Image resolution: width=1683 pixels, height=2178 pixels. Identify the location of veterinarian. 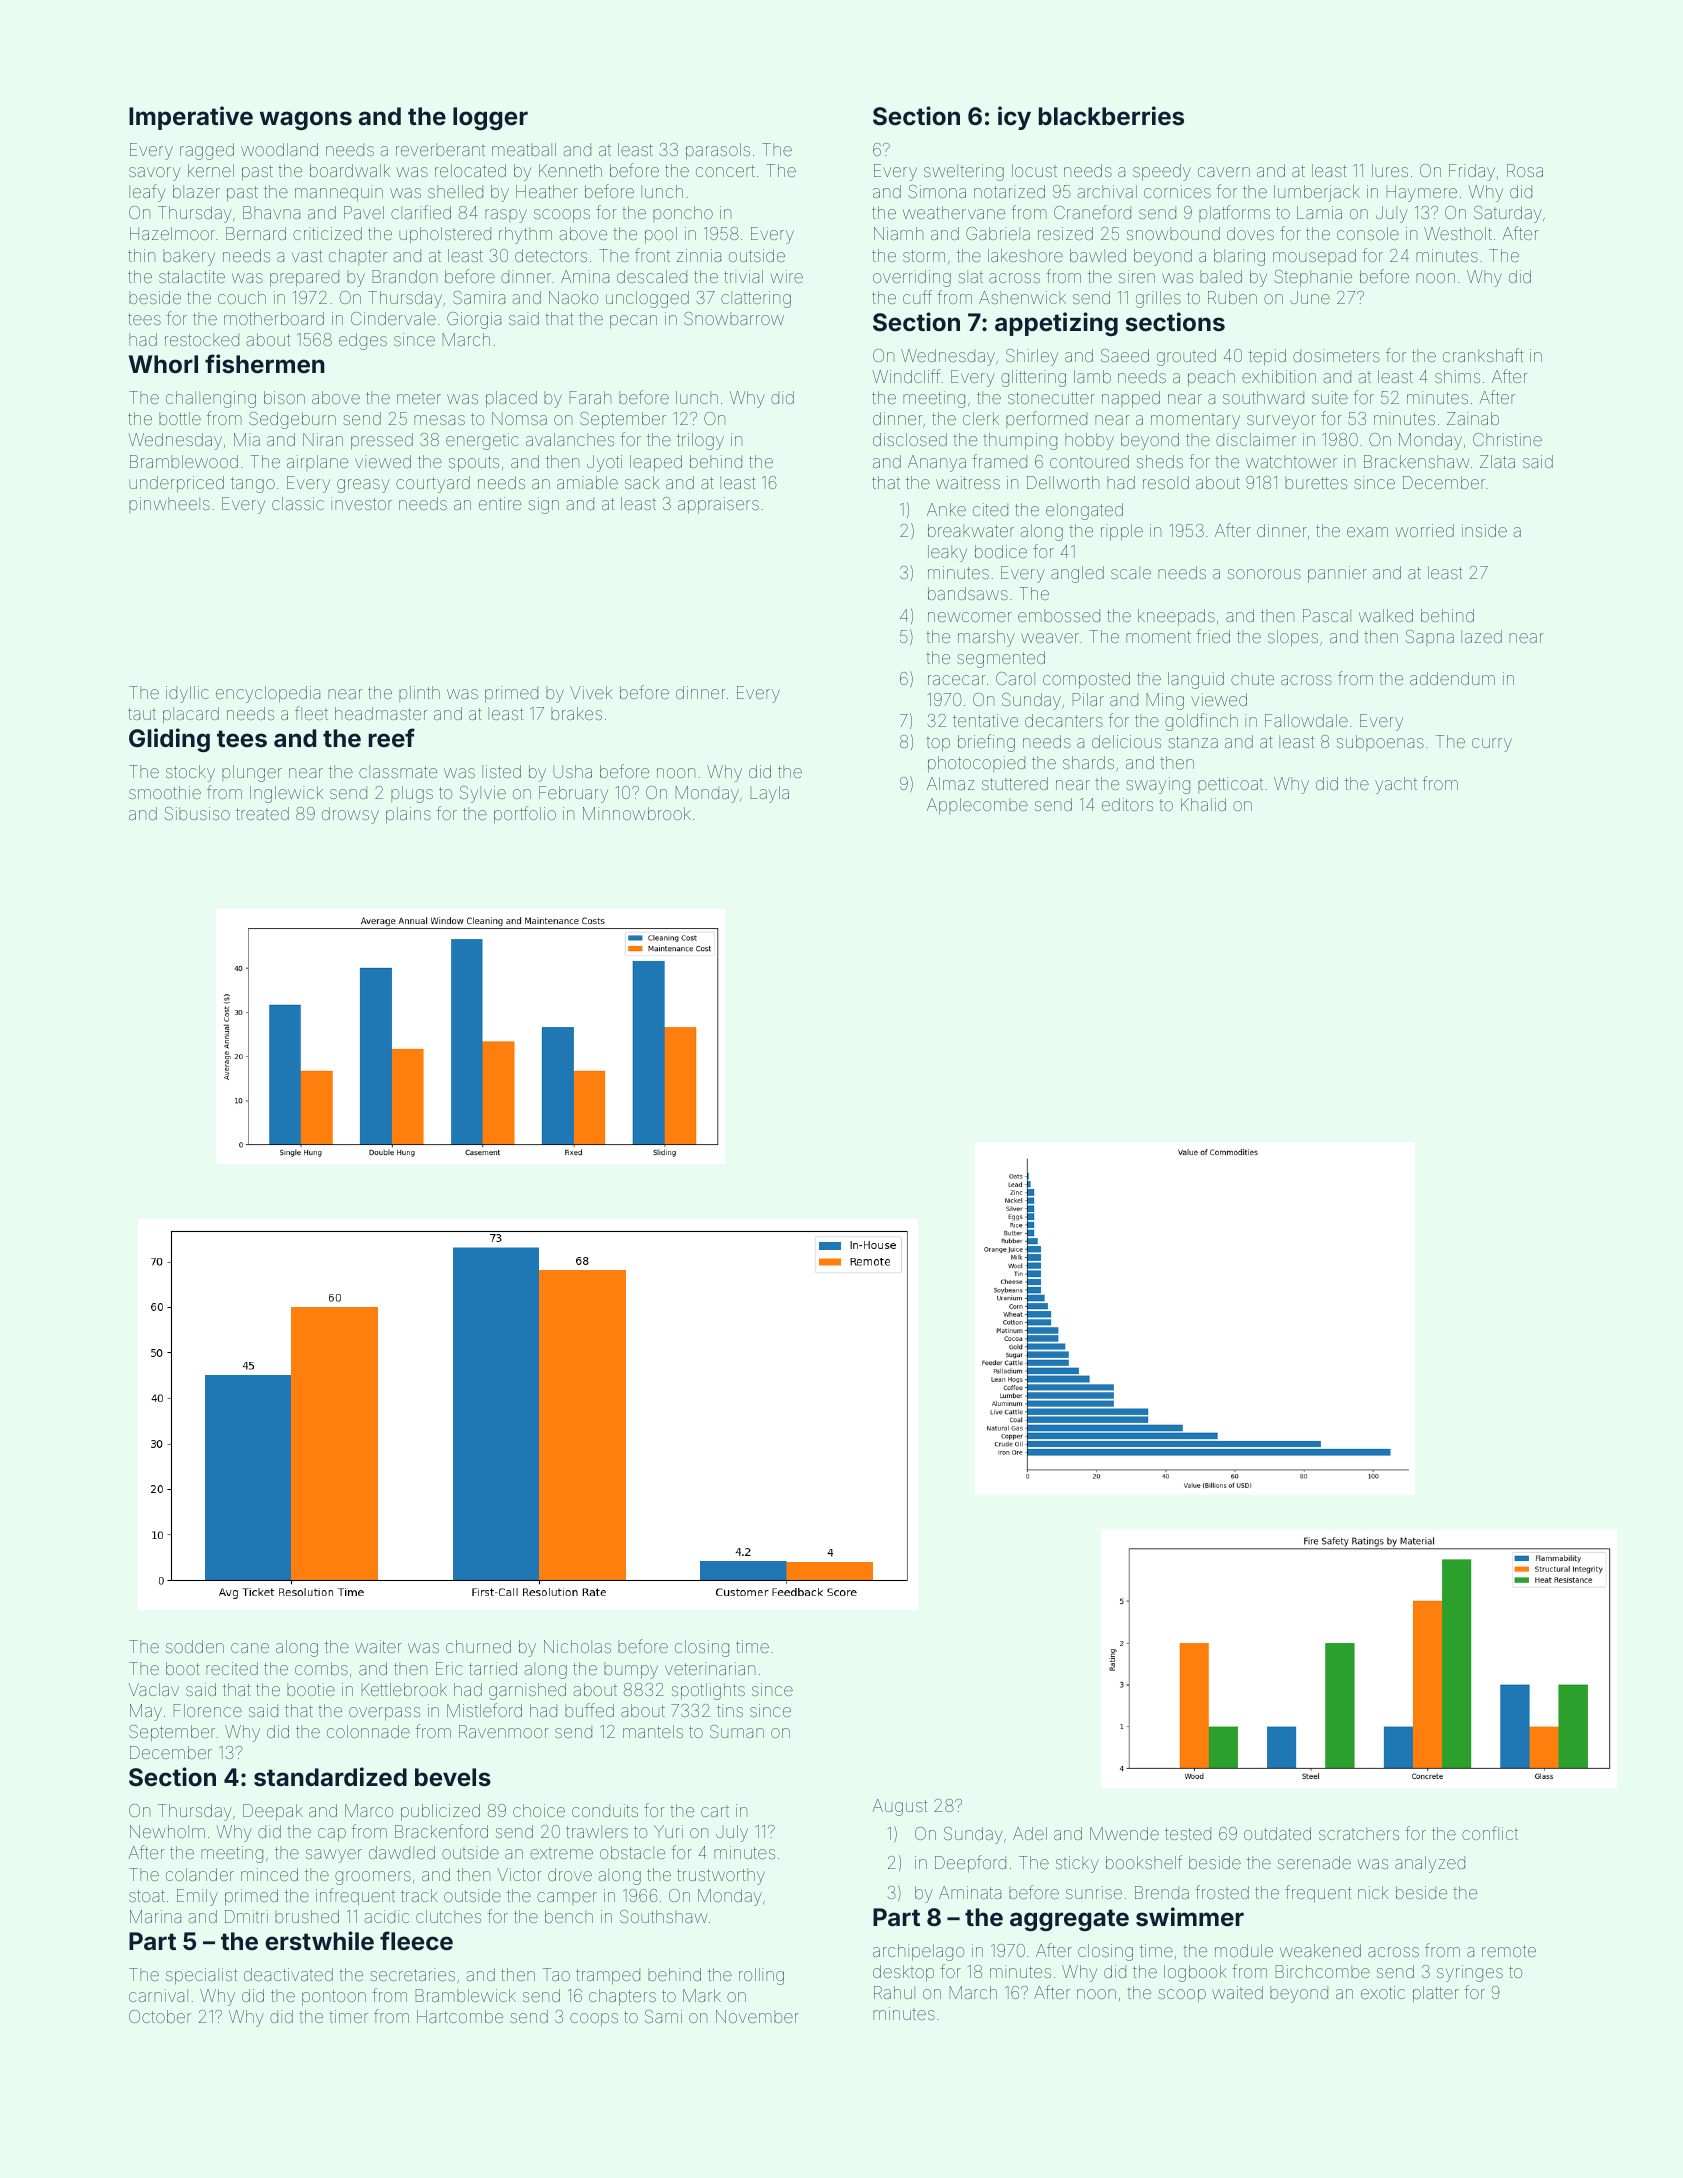
(710, 1668).
